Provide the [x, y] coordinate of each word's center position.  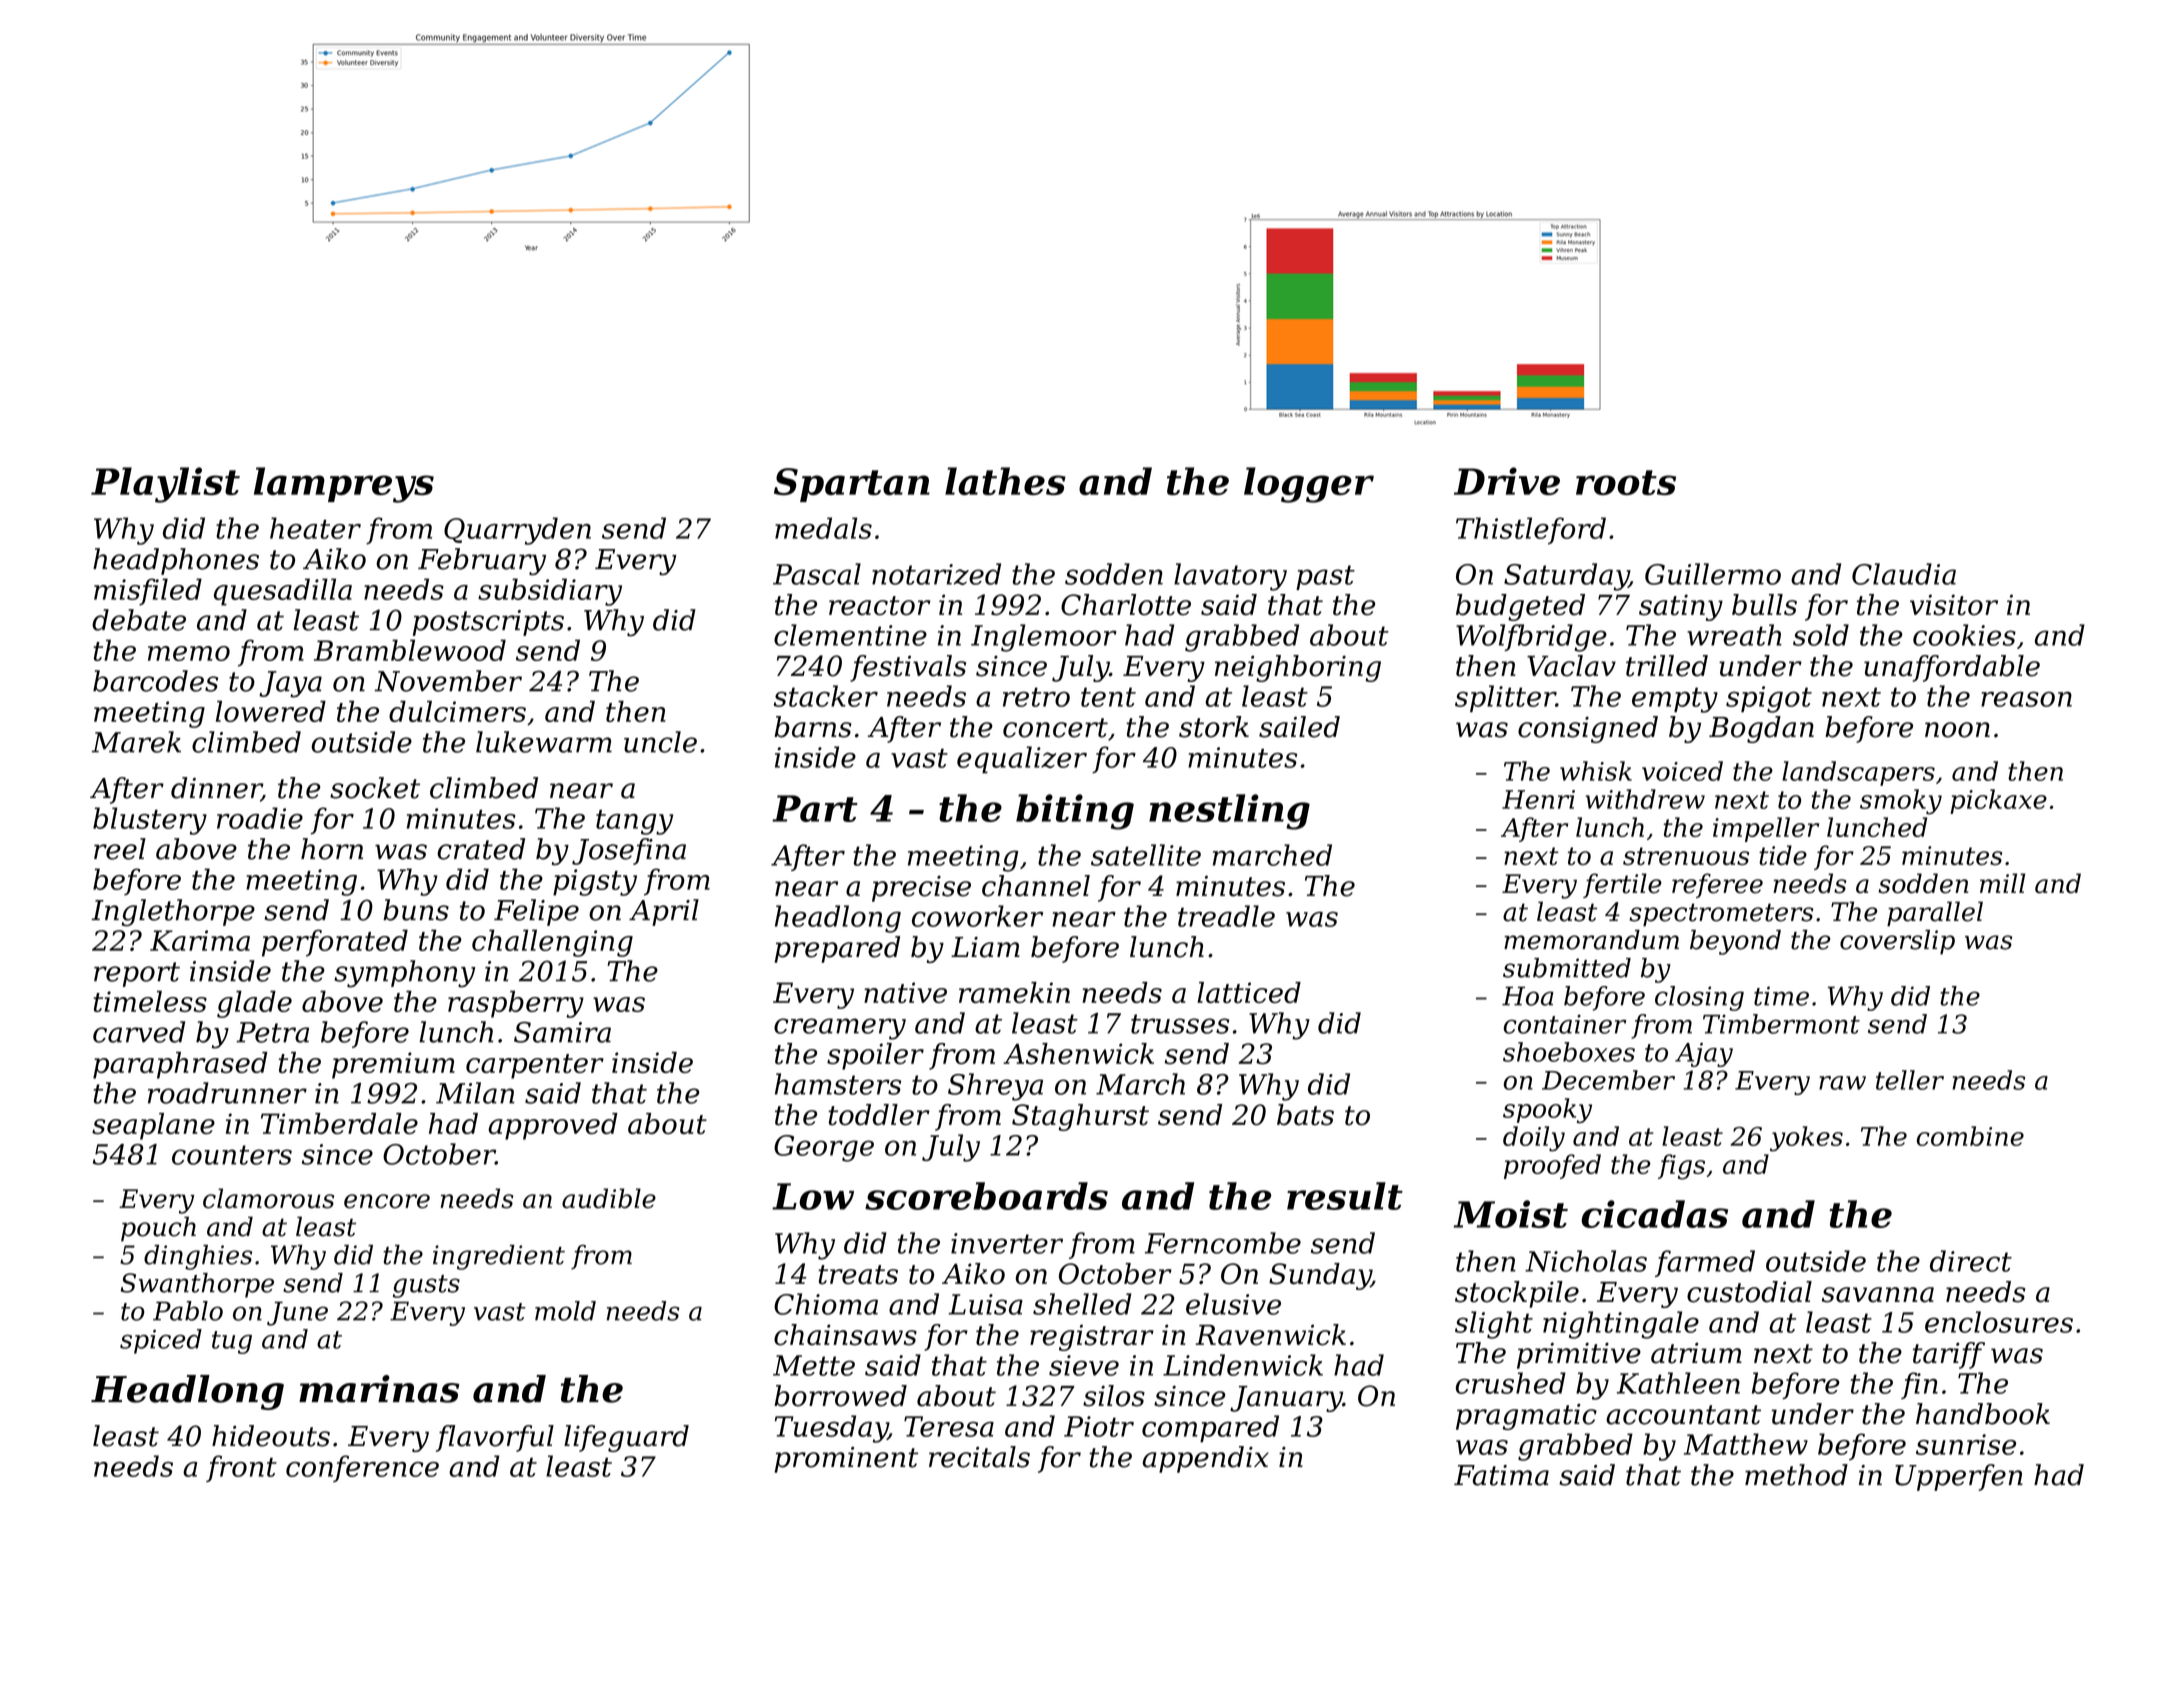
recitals [979, 1457]
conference [362, 1468]
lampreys [344, 485]
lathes [1005, 481]
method [1796, 1475]
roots [1626, 482]
